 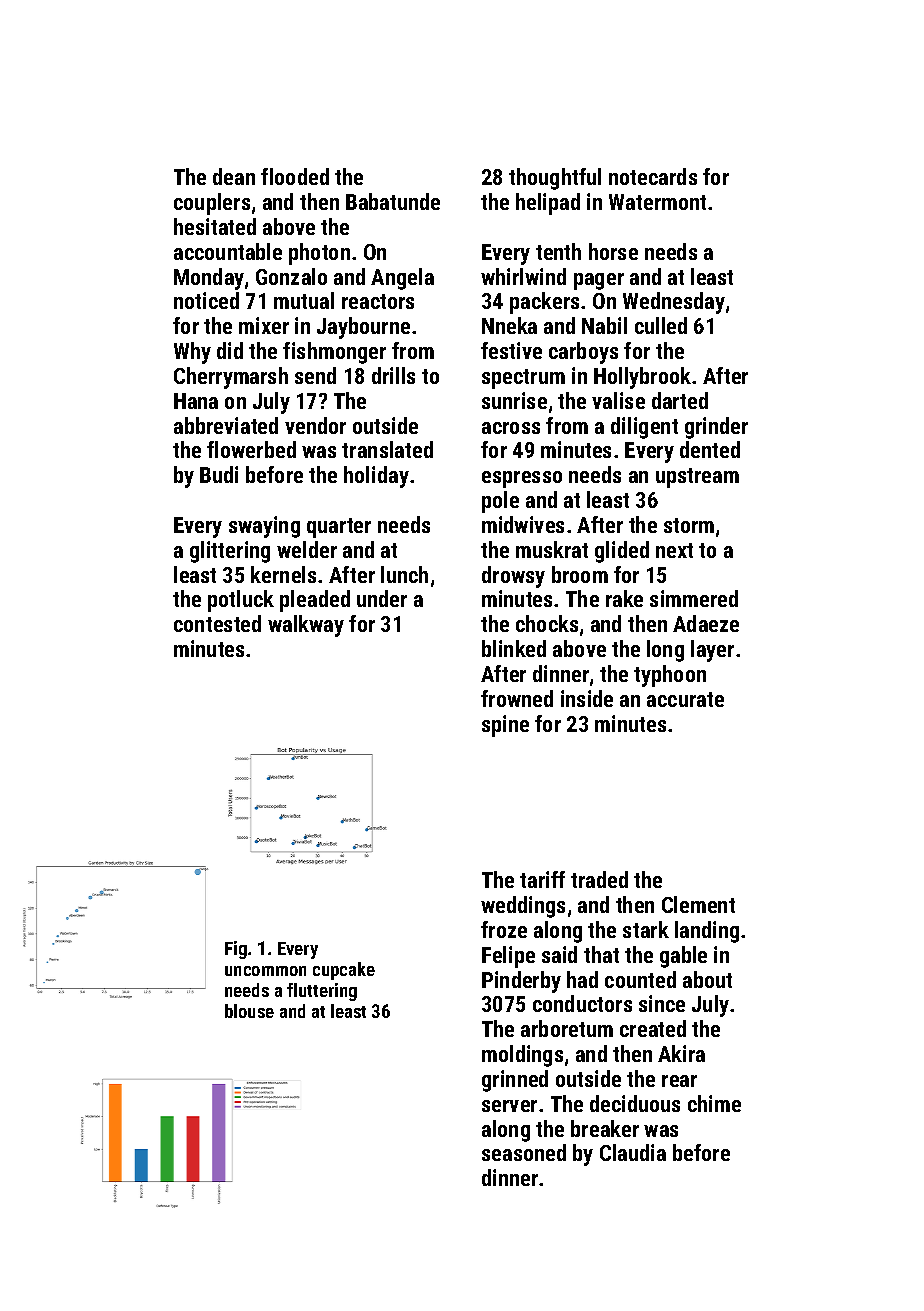 What do you see at coordinates (513, 577) in the screenshot?
I see `drowsy` at bounding box center [513, 577].
